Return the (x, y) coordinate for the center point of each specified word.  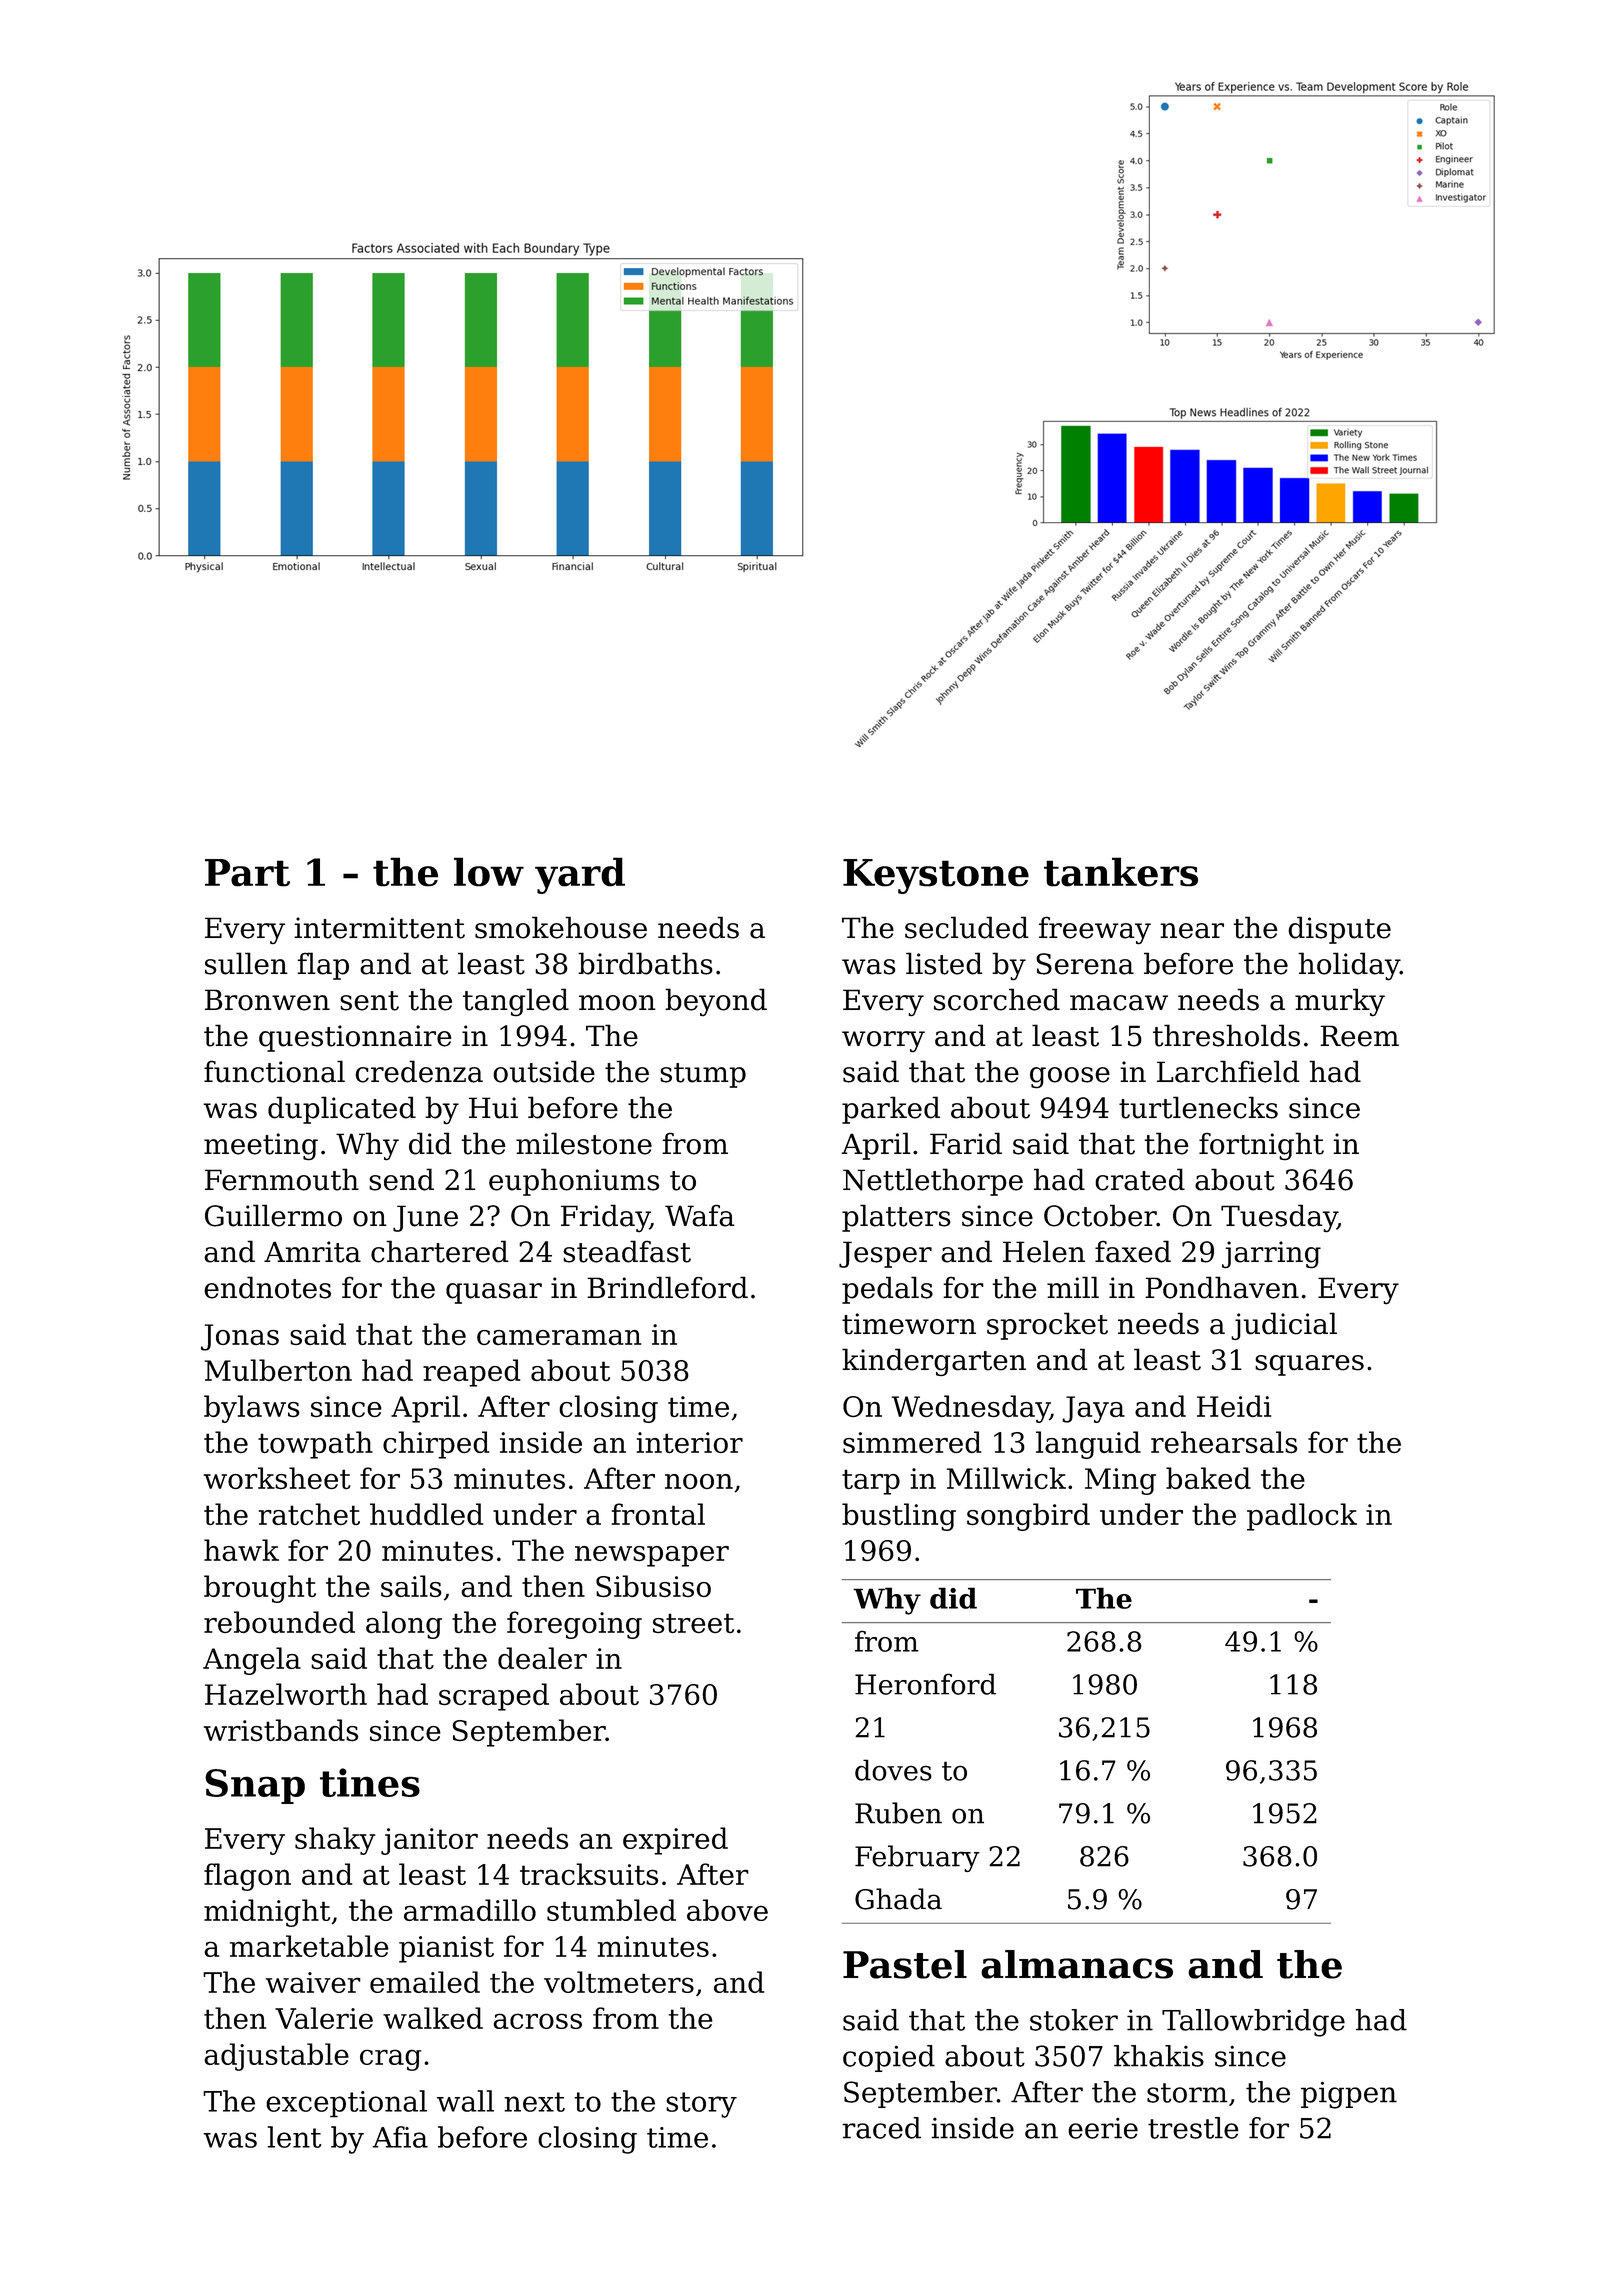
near (1192, 931)
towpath (315, 1445)
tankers (1121, 872)
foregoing (574, 1625)
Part (247, 873)
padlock (1302, 1517)
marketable (309, 1946)
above (727, 1910)
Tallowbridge (1253, 2023)
